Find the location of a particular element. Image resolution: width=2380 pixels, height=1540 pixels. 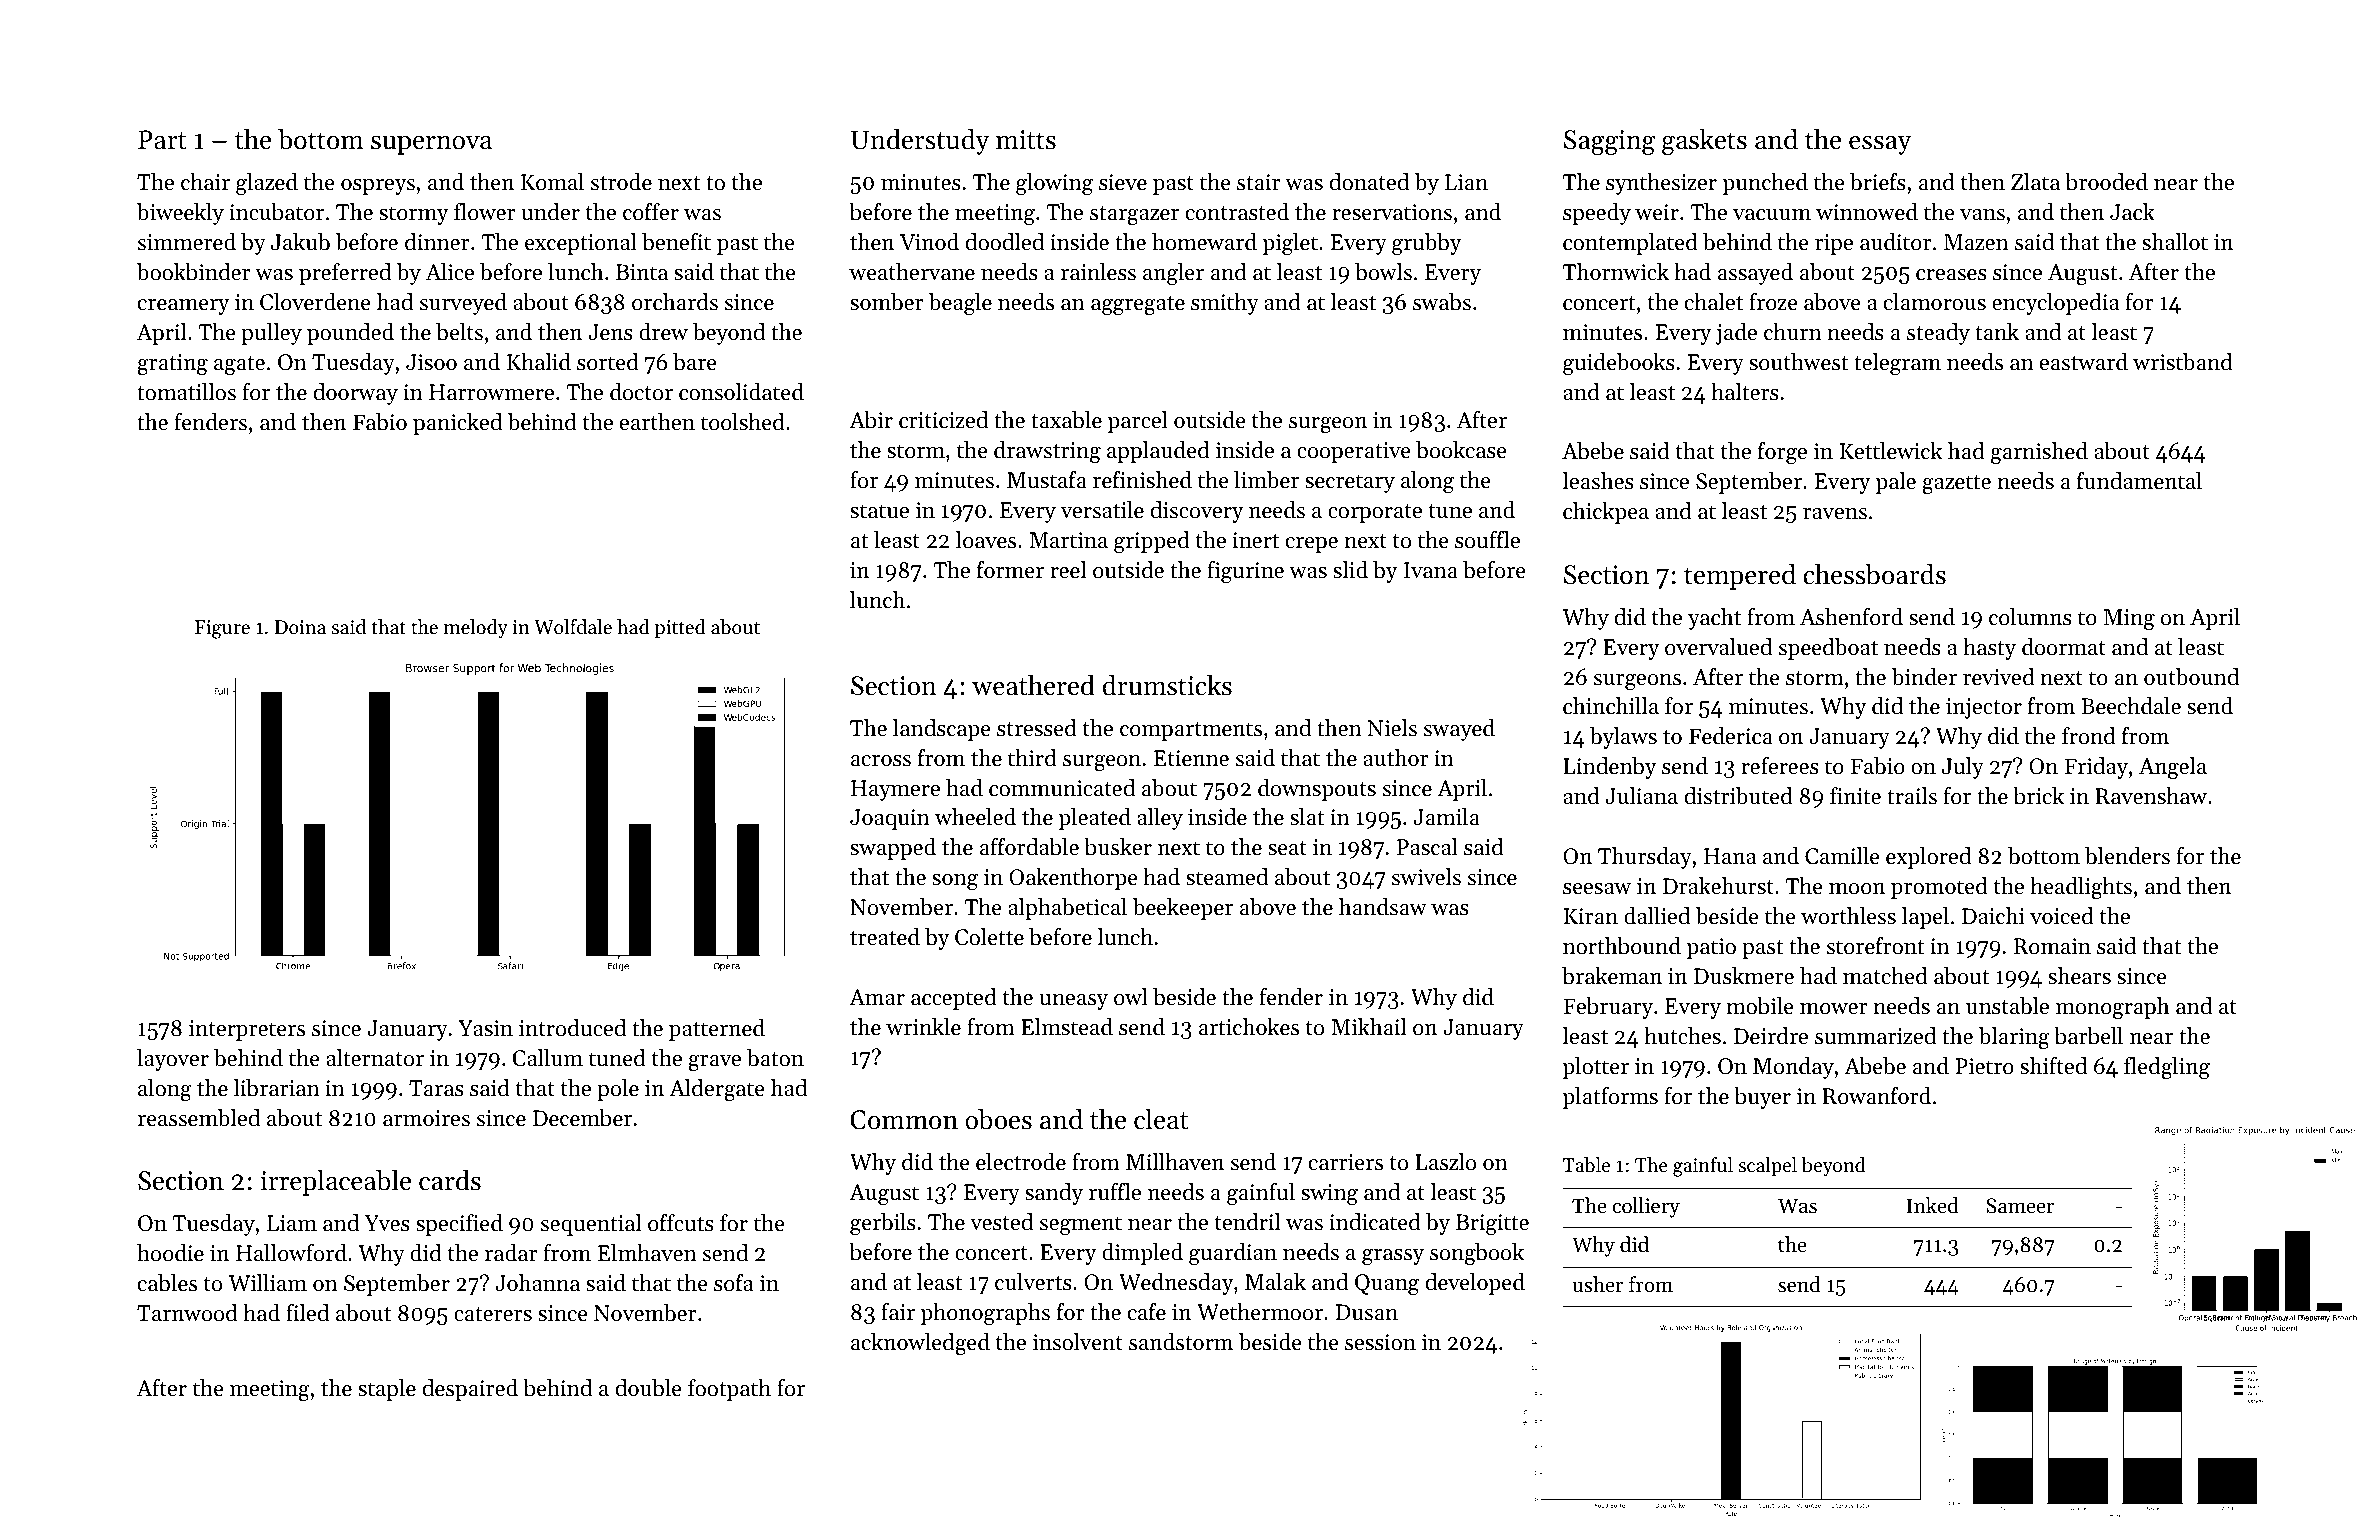

pitted is located at coordinates (680, 628).
